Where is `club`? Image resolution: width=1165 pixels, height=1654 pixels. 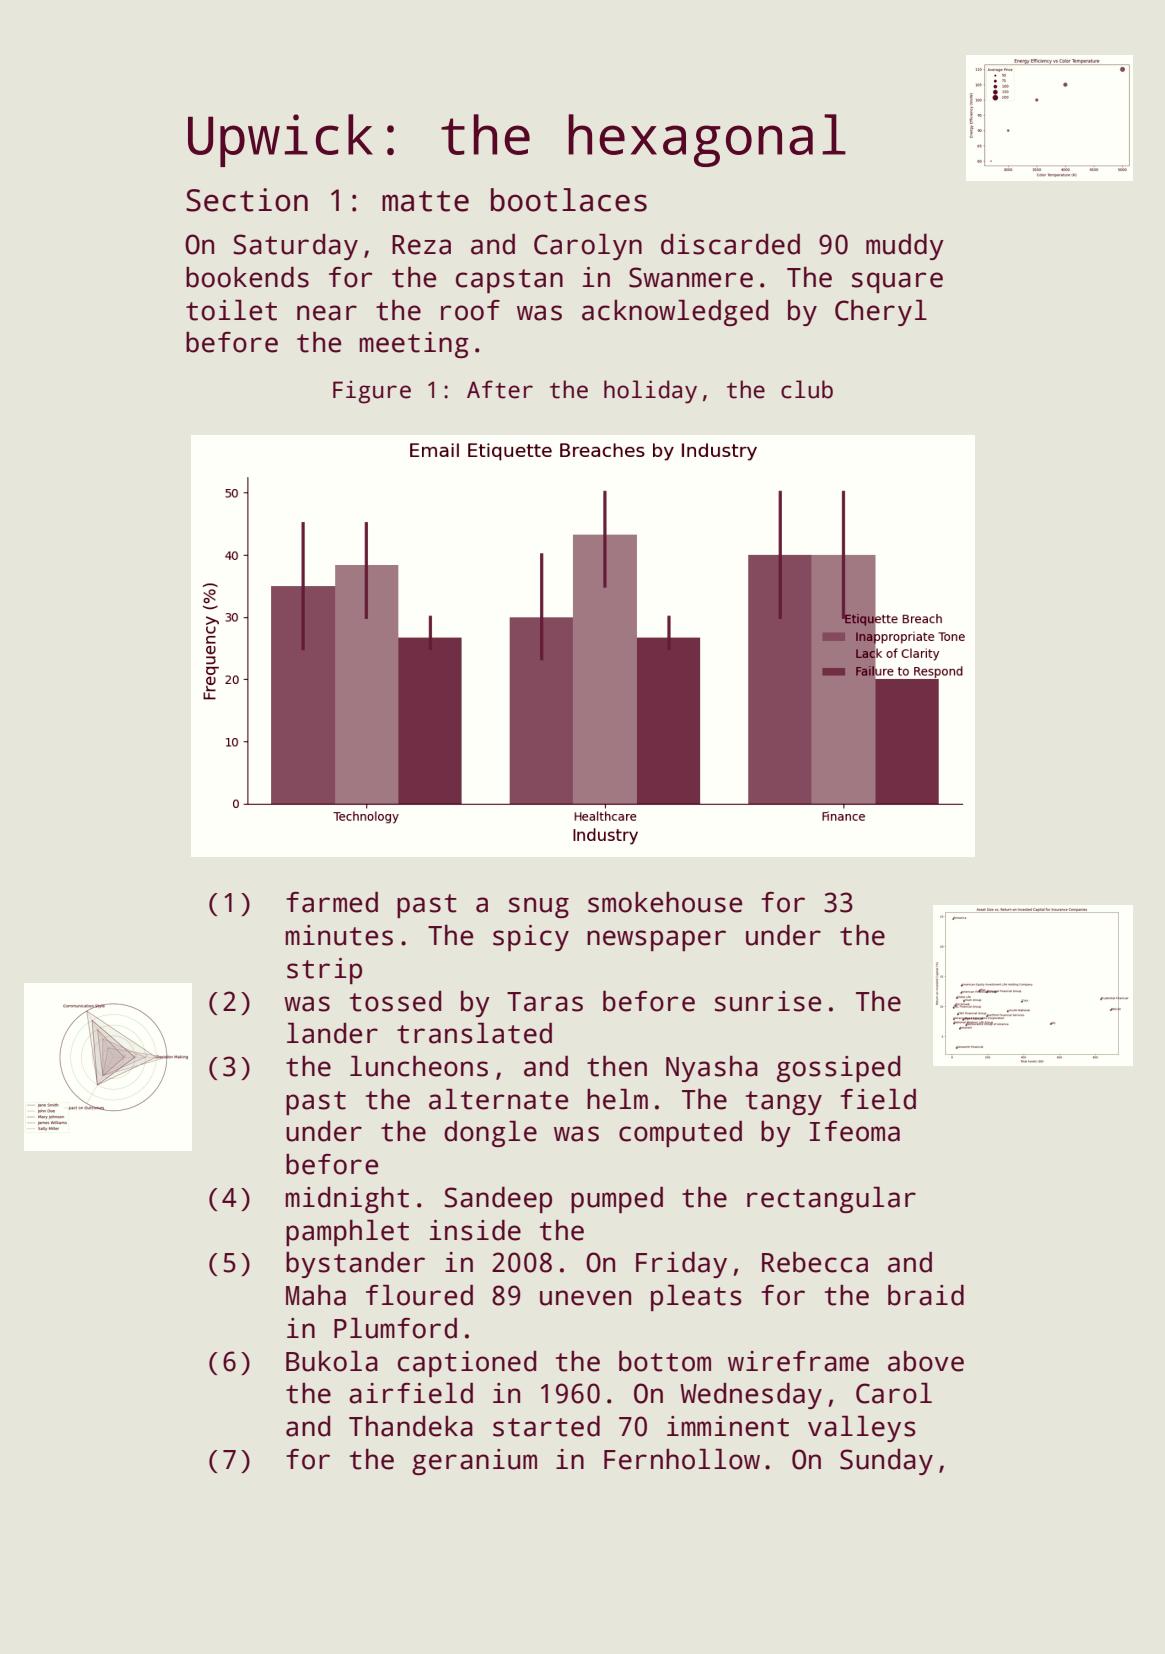 club is located at coordinates (807, 389).
